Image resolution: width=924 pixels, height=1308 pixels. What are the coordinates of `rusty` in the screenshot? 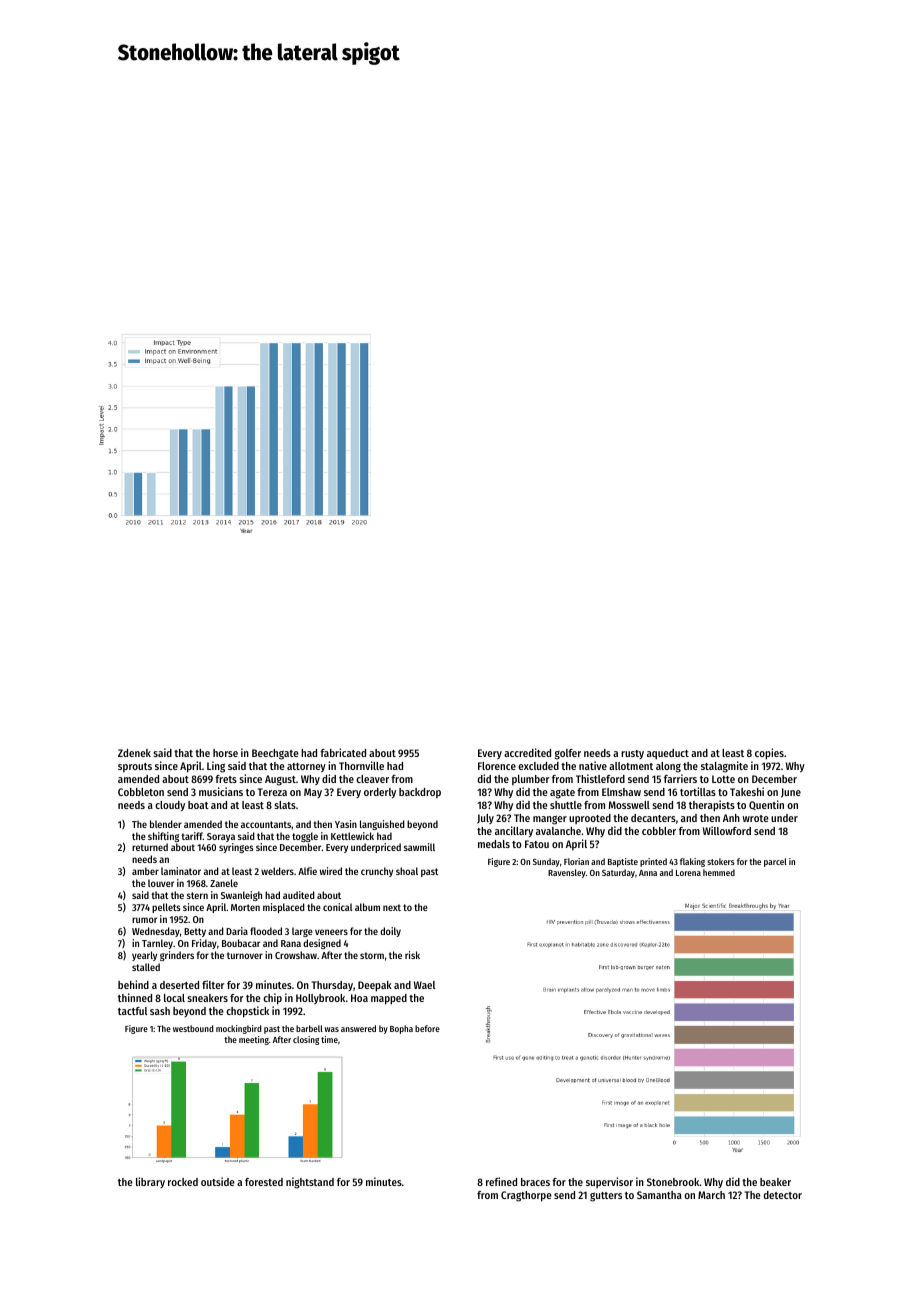 It's located at (632, 754).
